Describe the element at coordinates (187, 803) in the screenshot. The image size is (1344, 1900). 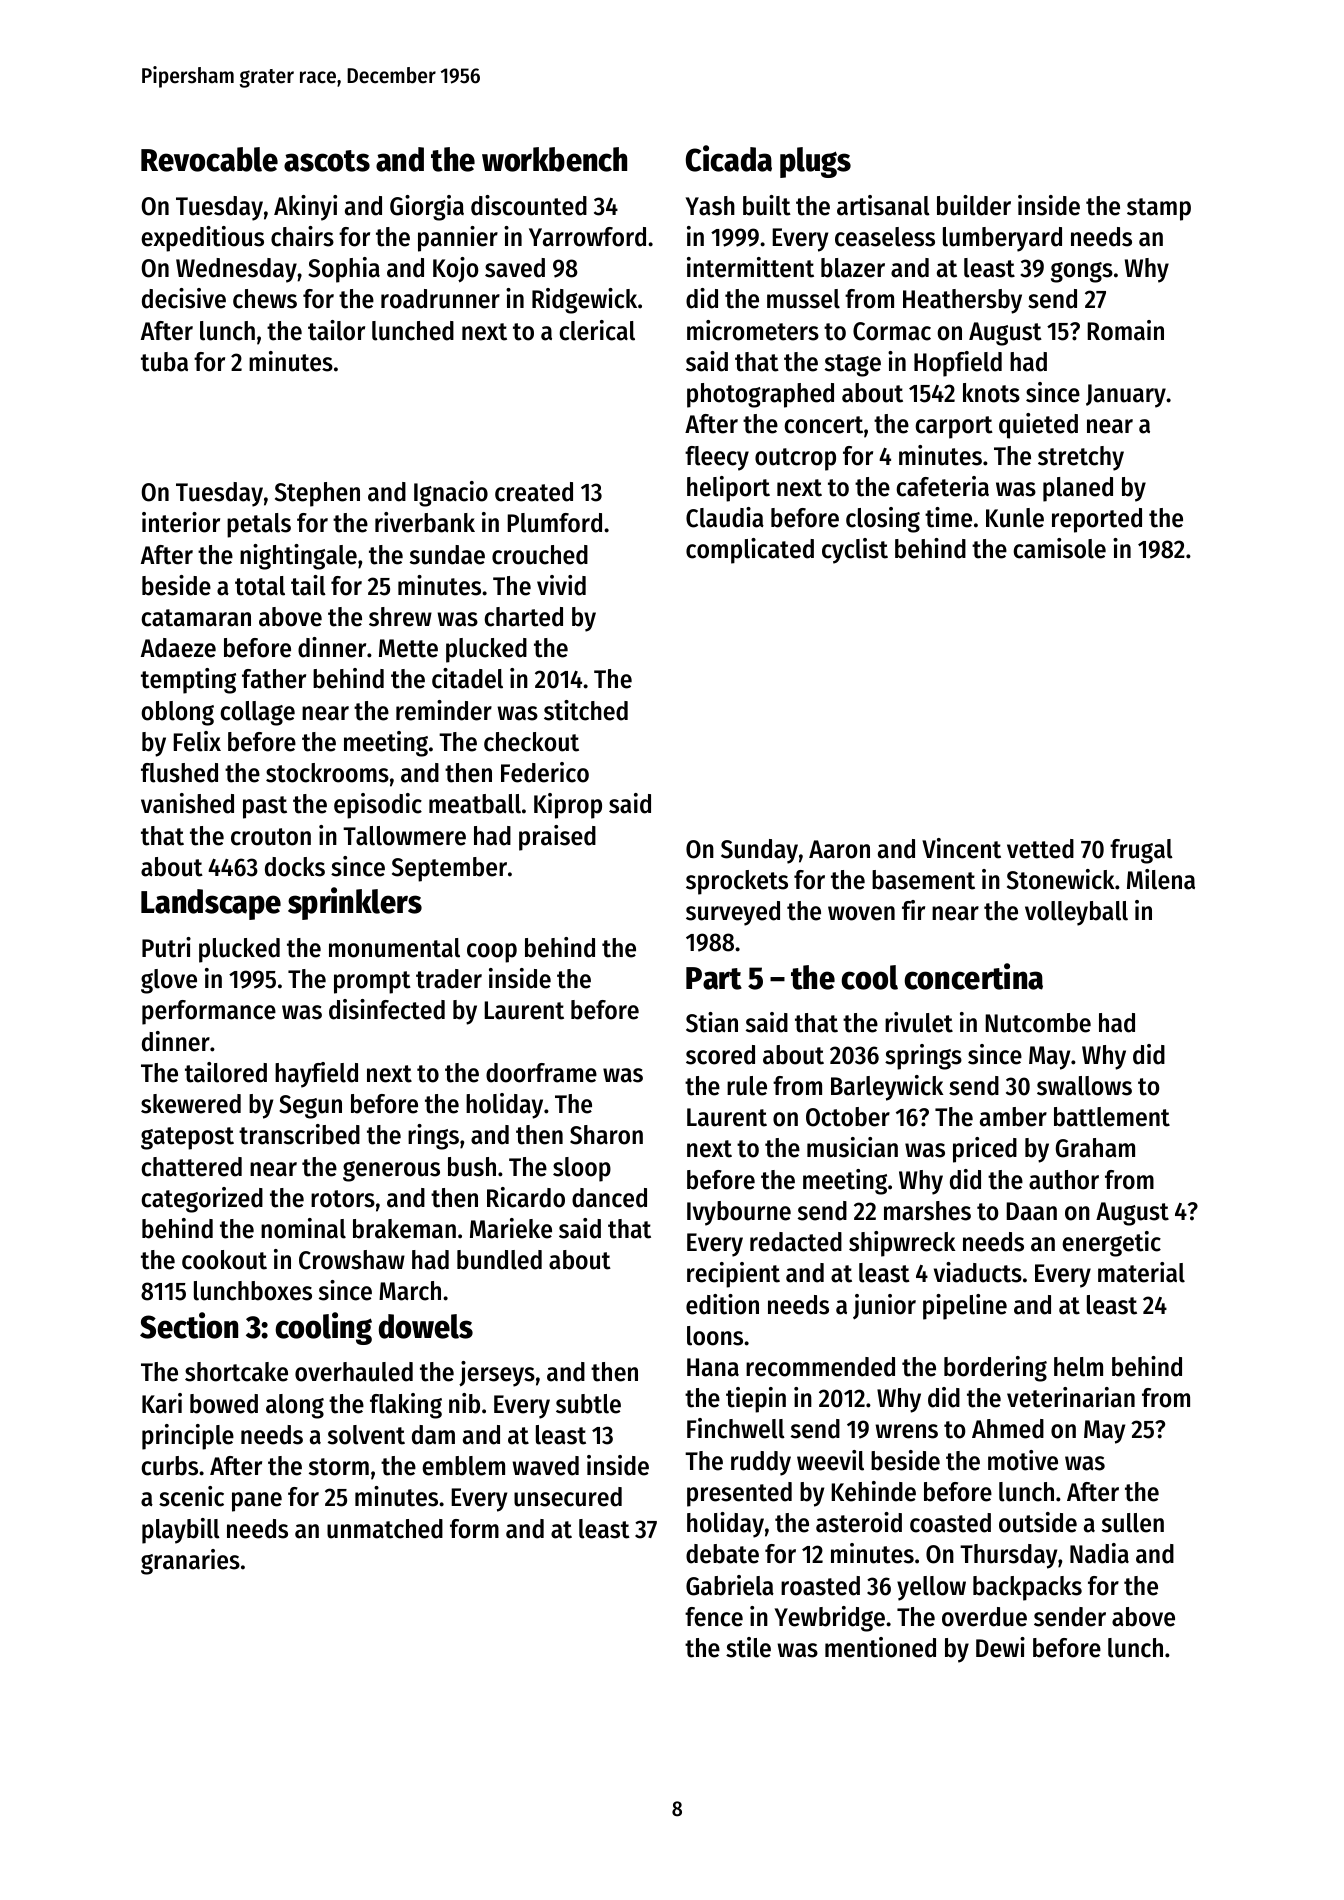
I see `vanished` at that location.
